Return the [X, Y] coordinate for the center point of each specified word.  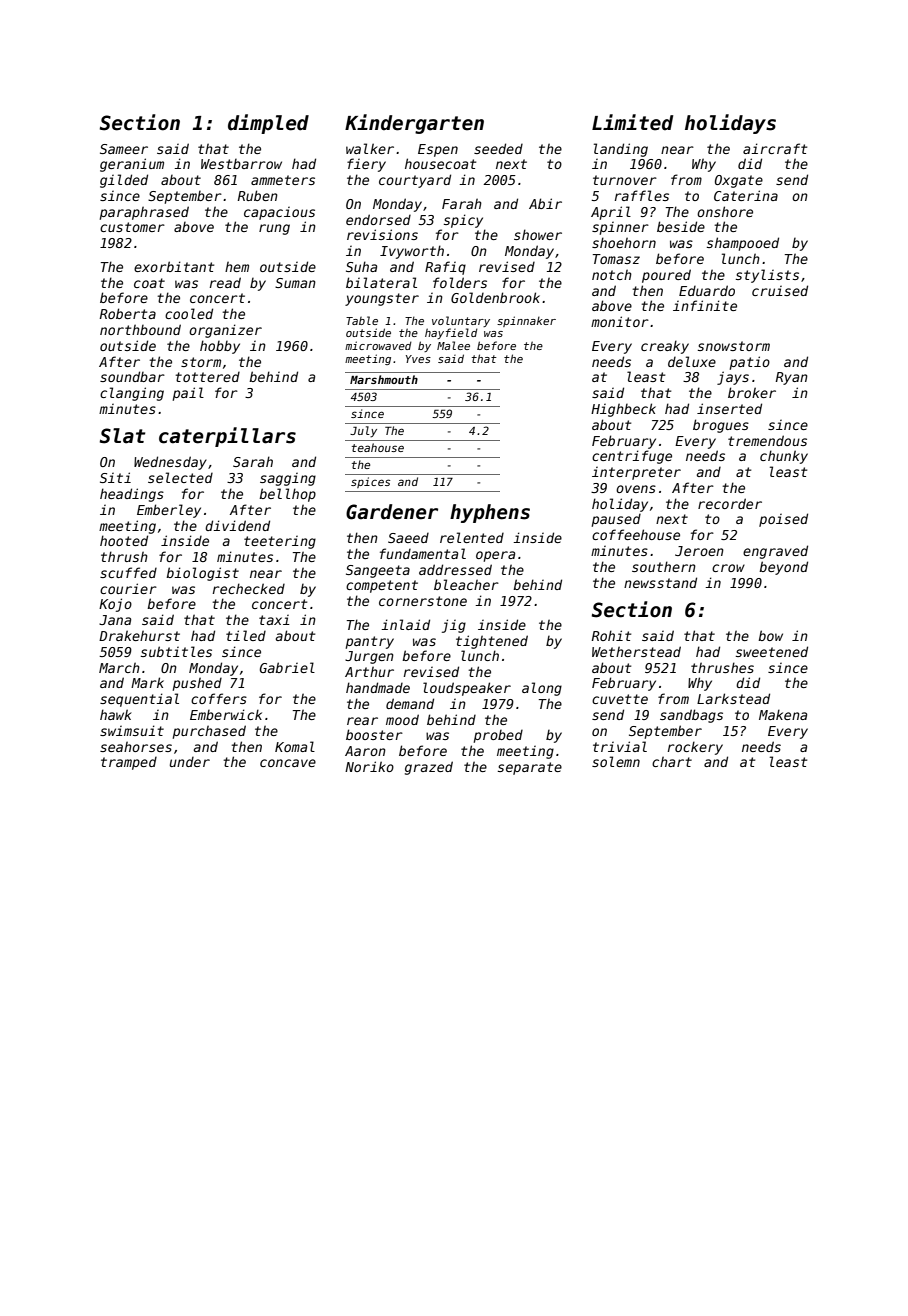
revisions [382, 234]
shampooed [743, 244]
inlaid [405, 624]
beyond [783, 568]
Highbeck [623, 410]
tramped [129, 763]
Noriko [369, 766]
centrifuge [632, 457]
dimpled [268, 124]
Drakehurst [139, 635]
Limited [632, 122]
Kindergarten [414, 124]
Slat [122, 436]
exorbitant [174, 266]
